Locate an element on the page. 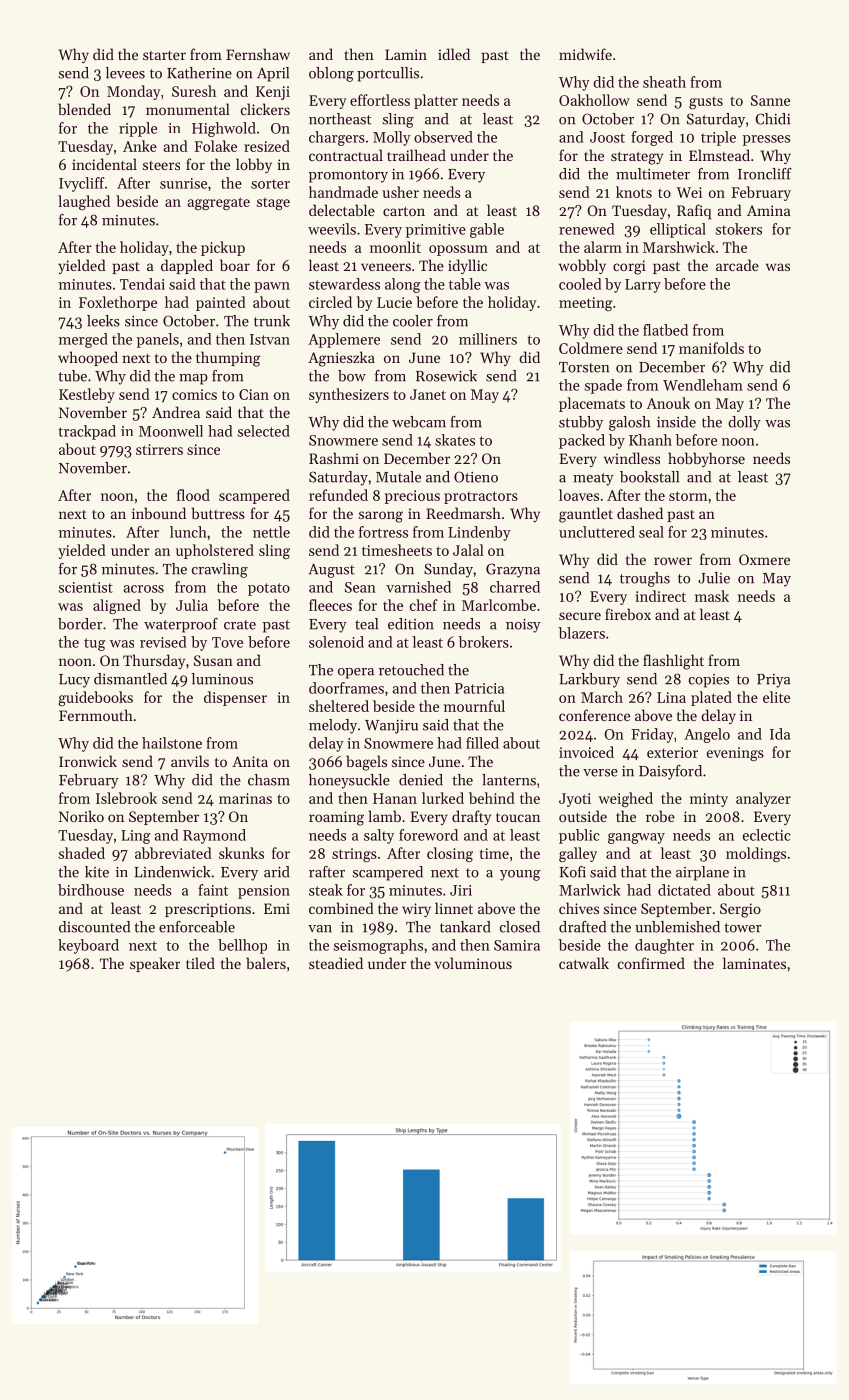  Tove is located at coordinates (227, 642).
